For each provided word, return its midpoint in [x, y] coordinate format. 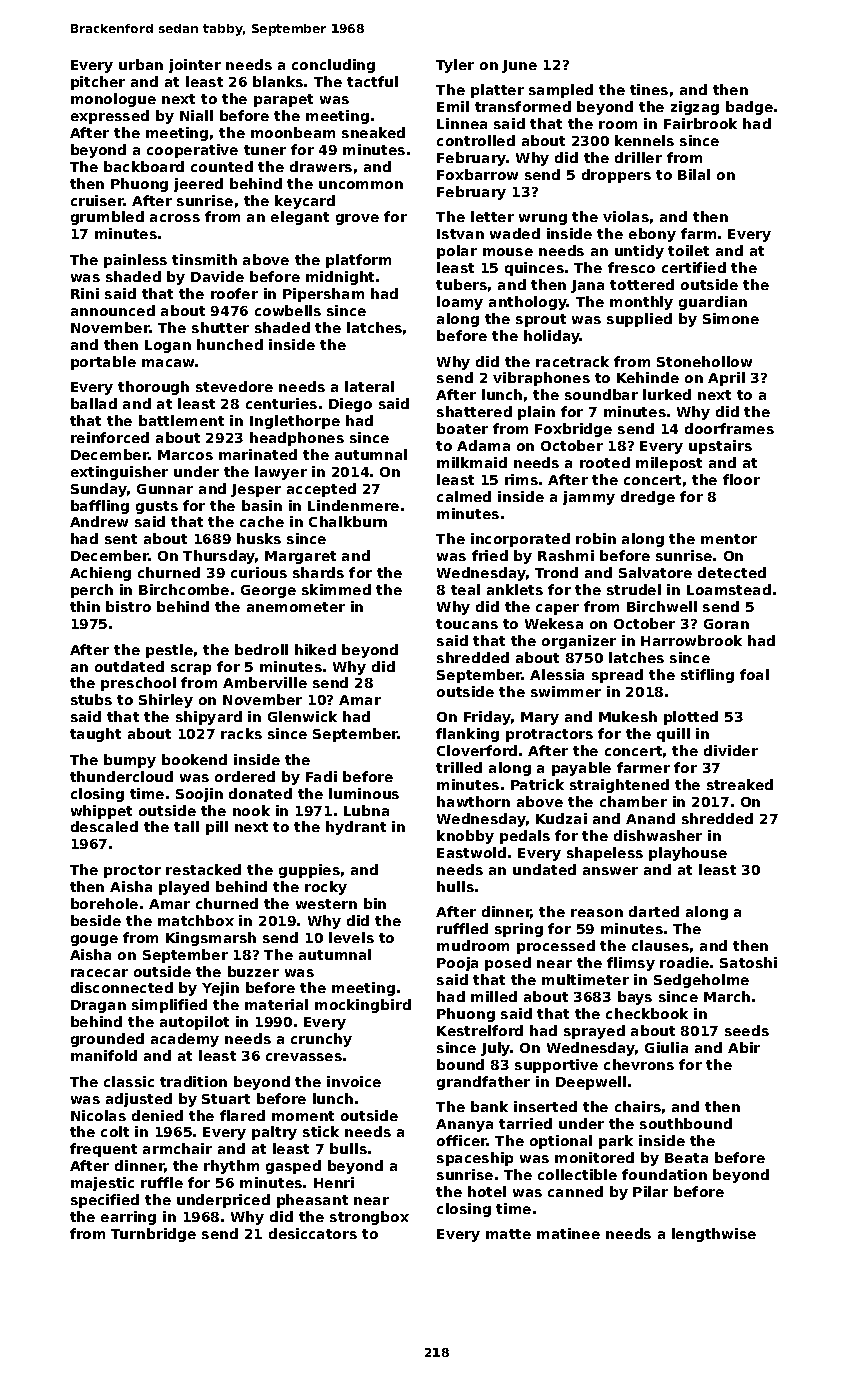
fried [490, 555]
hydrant [356, 828]
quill [673, 735]
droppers [616, 176]
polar [457, 252]
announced [113, 310]
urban [141, 64]
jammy [589, 498]
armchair [177, 1148]
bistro [128, 606]
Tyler [455, 66]
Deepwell [591, 1083]
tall [186, 826]
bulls [348, 1148]
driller [638, 157]
